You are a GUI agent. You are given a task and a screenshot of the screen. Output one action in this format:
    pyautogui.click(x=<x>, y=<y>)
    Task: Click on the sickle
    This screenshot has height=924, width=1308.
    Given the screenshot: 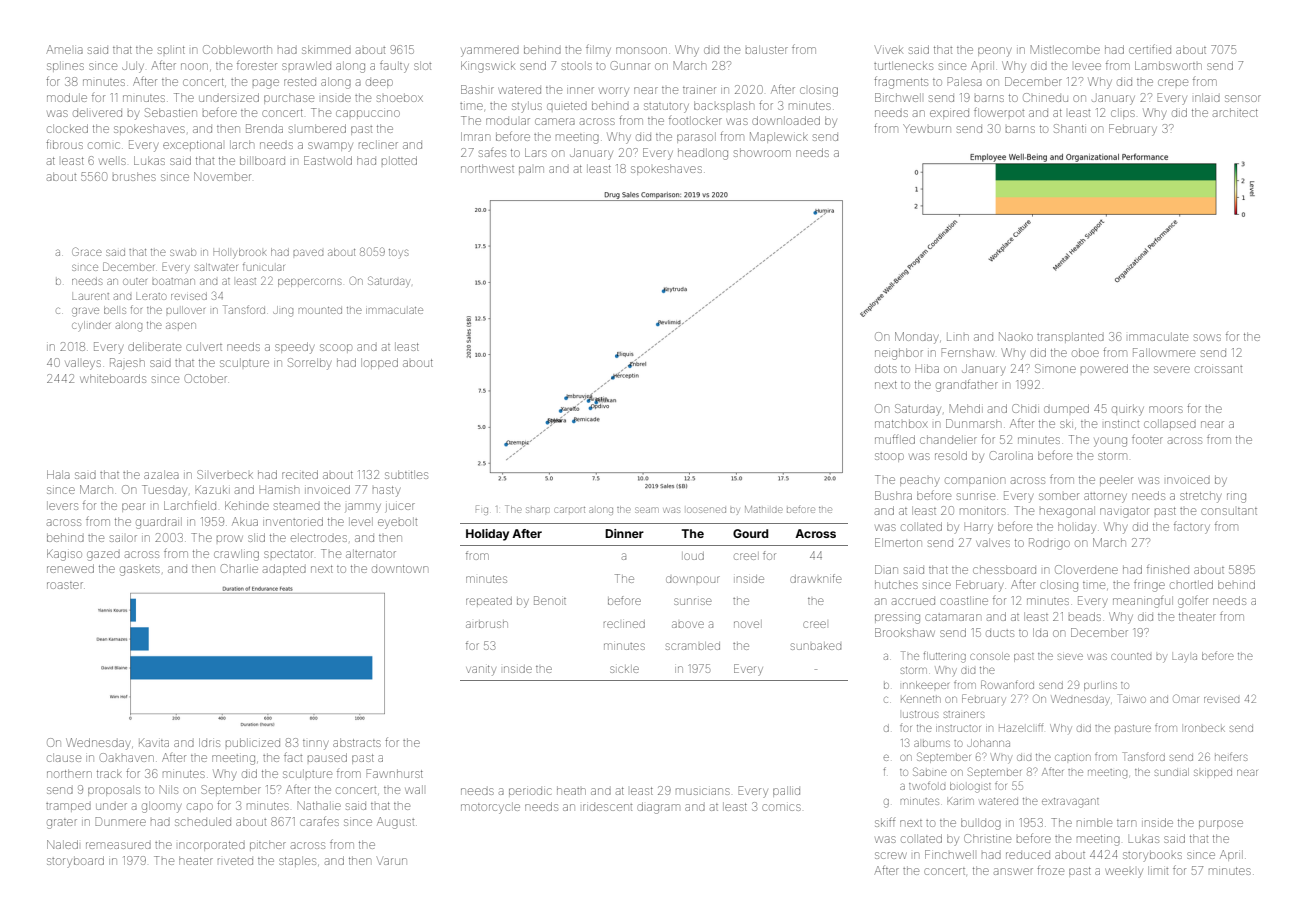 What is the action you would take?
    pyautogui.click(x=624, y=669)
